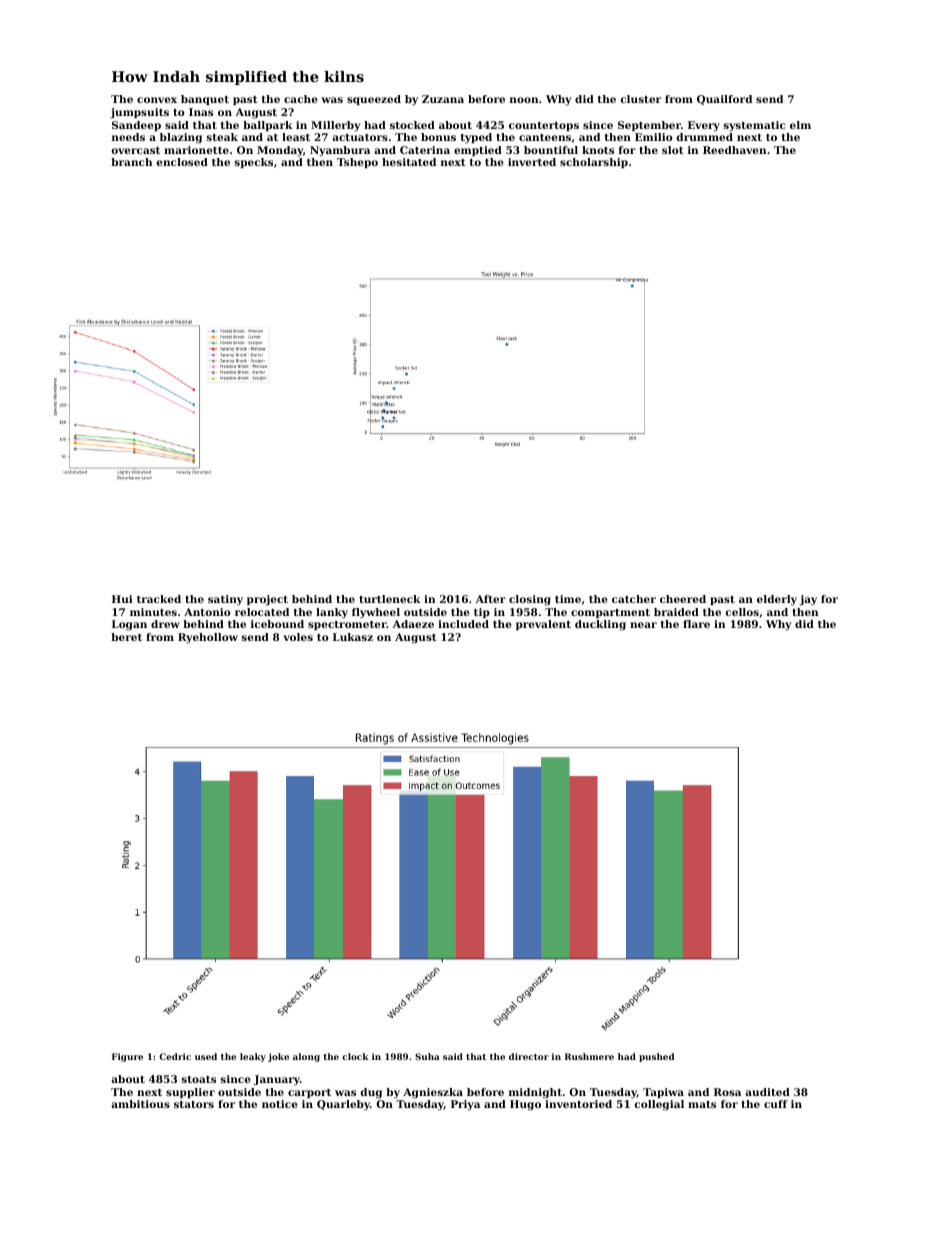 The width and height of the screenshot is (952, 1233). Describe the element at coordinates (683, 599) in the screenshot. I see `cheered` at that location.
